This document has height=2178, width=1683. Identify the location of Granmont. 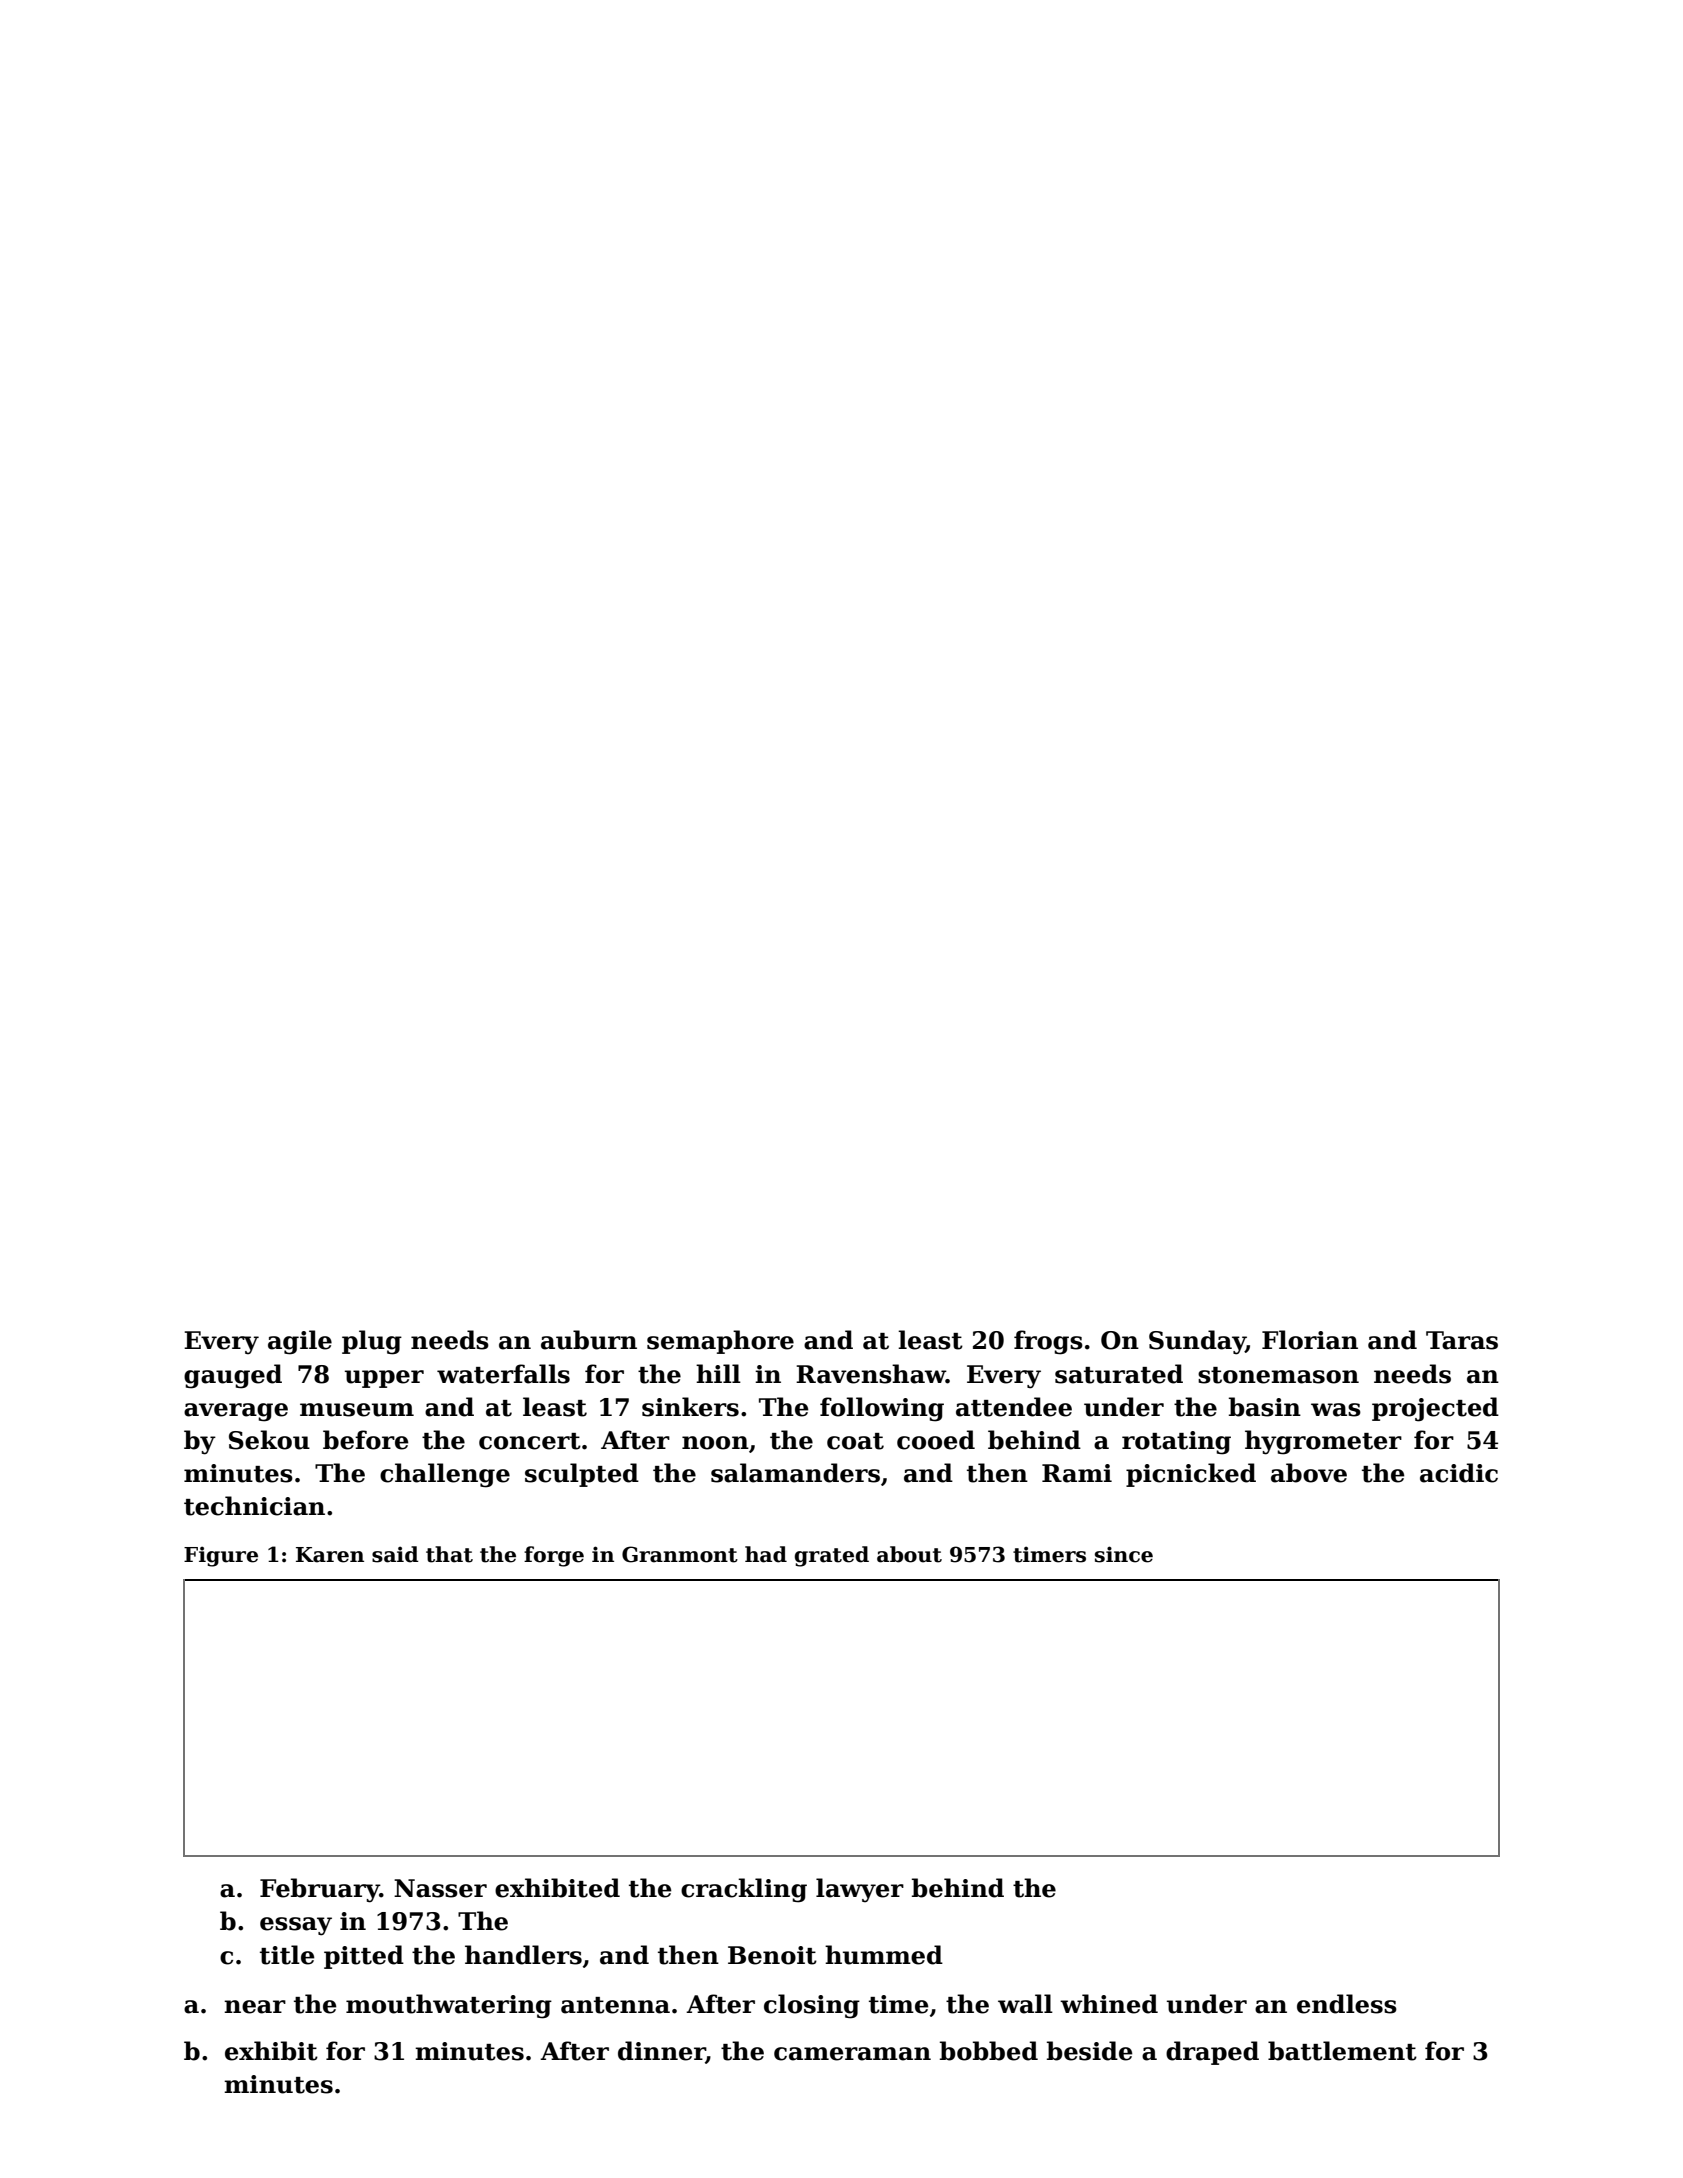
(680, 1554).
